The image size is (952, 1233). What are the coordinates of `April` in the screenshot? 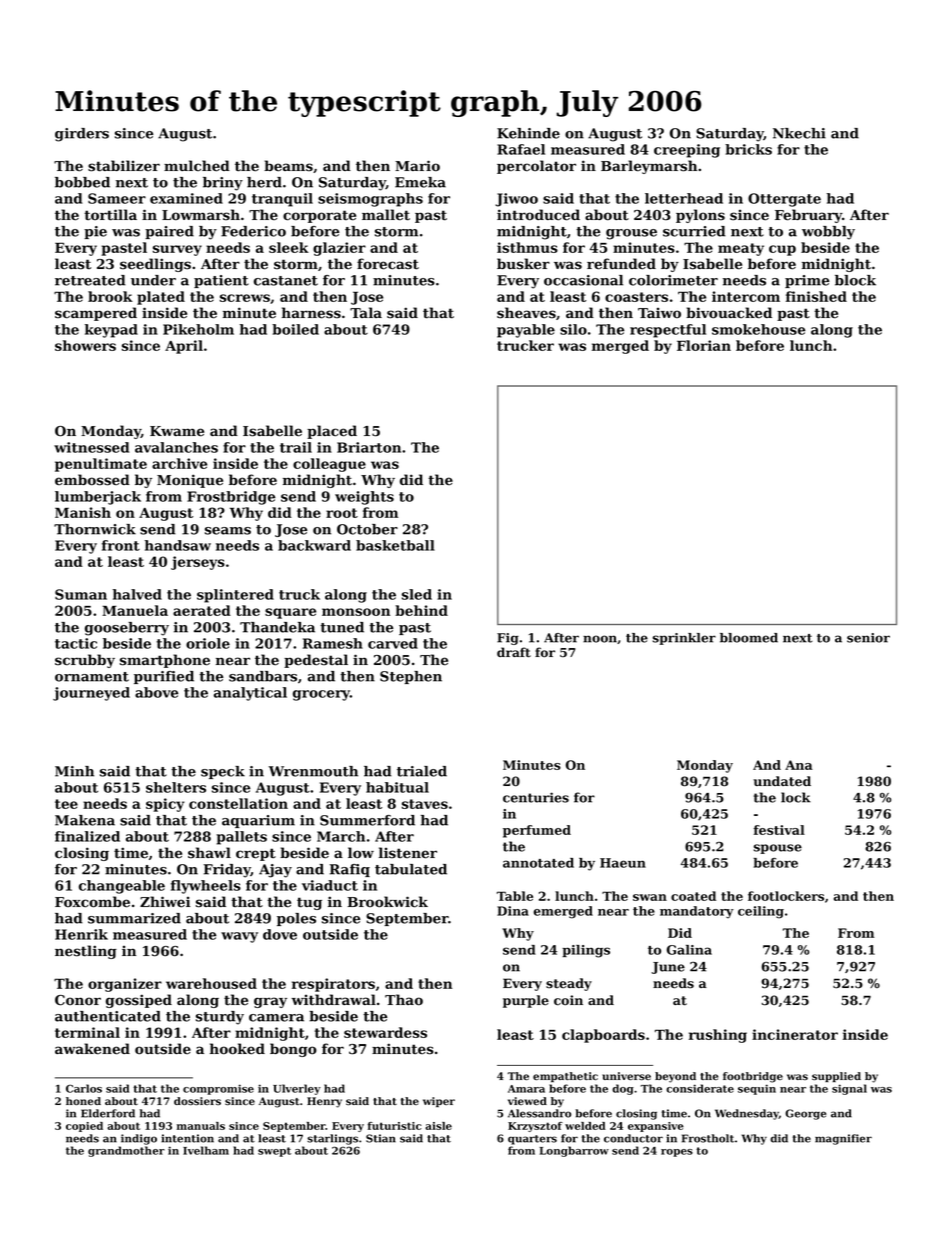 It's located at (184, 347).
